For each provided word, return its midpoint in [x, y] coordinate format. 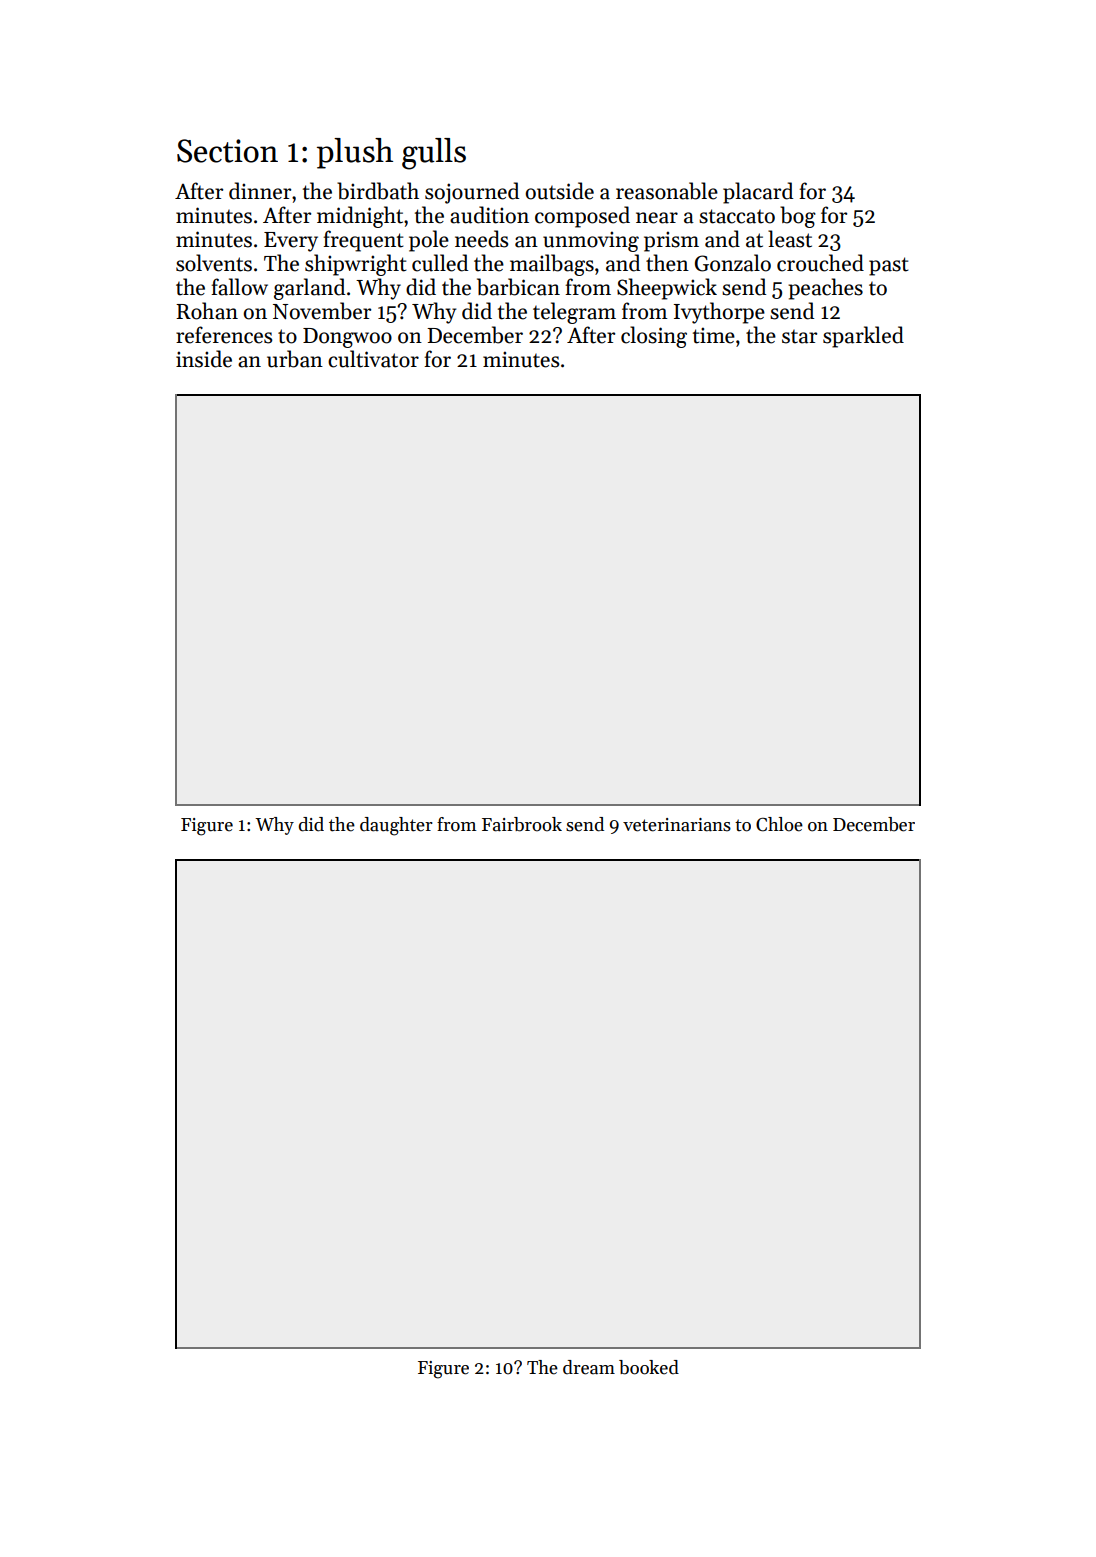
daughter [396, 826]
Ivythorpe [719, 313]
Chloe [779, 824]
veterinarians [677, 825]
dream [589, 1367]
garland [309, 289]
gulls [434, 154]
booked [649, 1367]
